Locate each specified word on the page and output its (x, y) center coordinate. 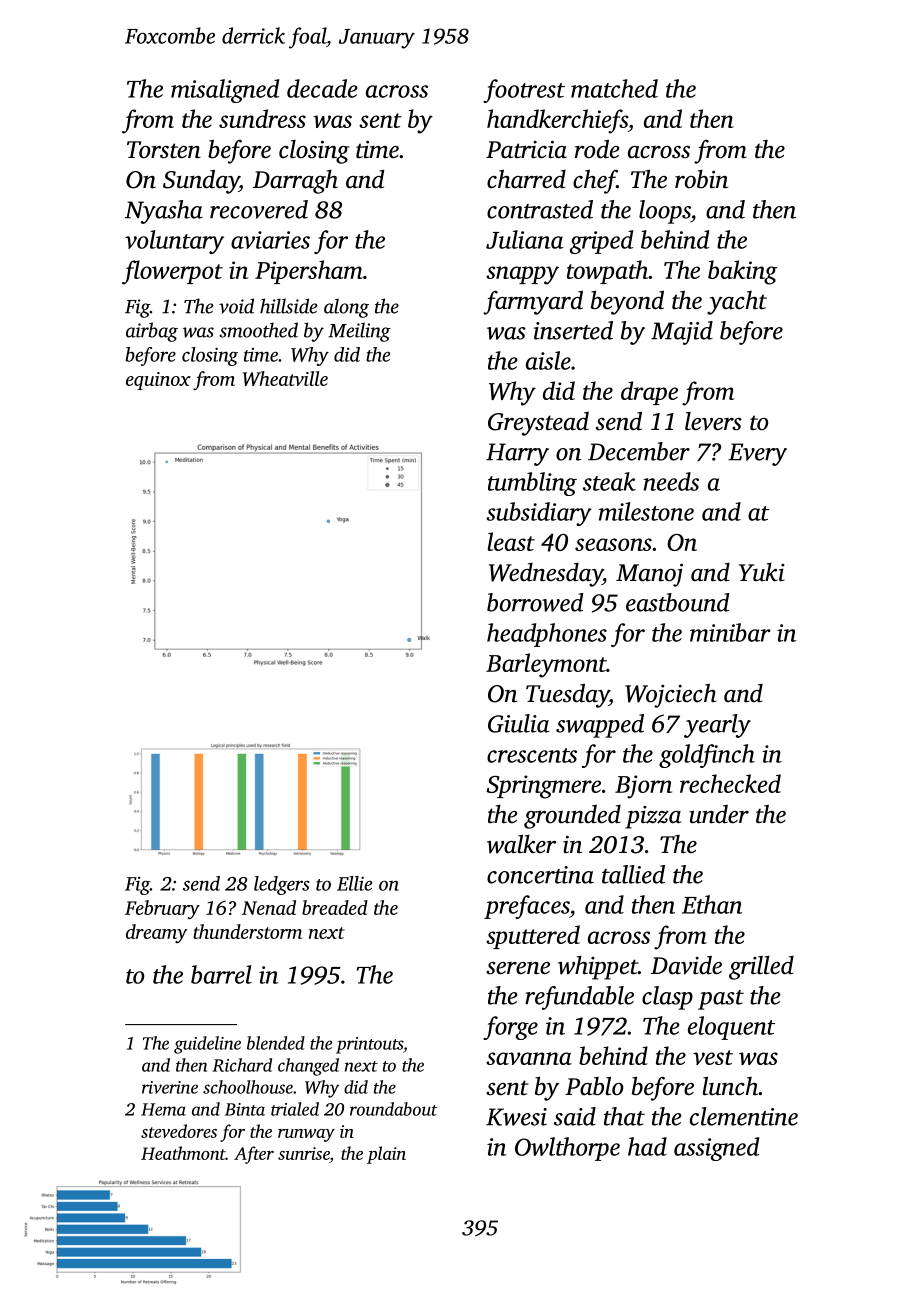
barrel (221, 974)
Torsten (164, 150)
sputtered (533, 937)
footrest (524, 91)
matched (614, 88)
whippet (598, 968)
